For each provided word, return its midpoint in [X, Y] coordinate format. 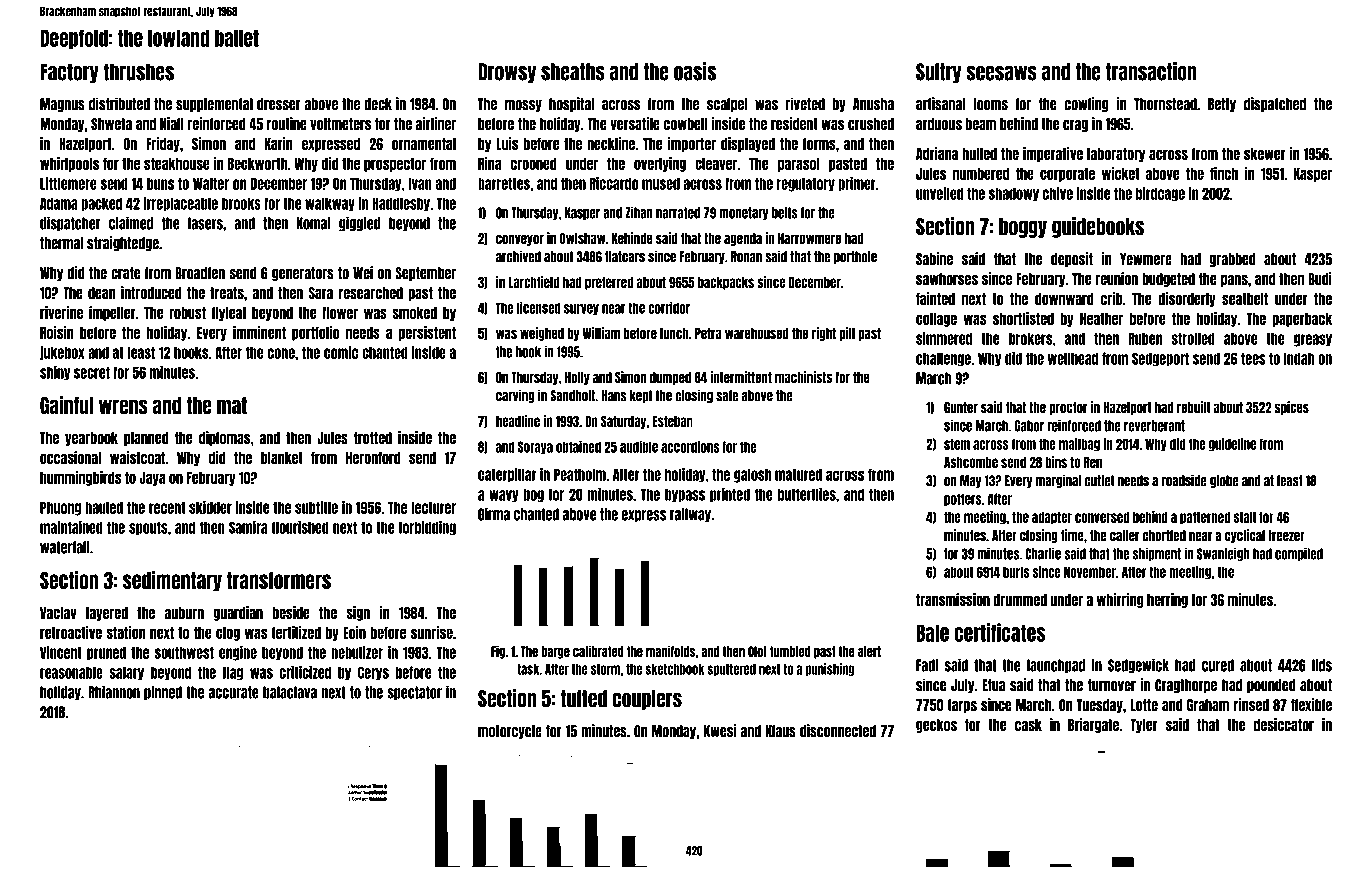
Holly [577, 378]
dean [101, 293]
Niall [172, 123]
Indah [1299, 358]
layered [107, 614]
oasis [695, 71]
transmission [953, 599]
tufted [584, 699]
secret [92, 372]
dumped [670, 378]
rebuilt [1194, 407]
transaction [1151, 71]
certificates [999, 632]
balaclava [290, 692]
